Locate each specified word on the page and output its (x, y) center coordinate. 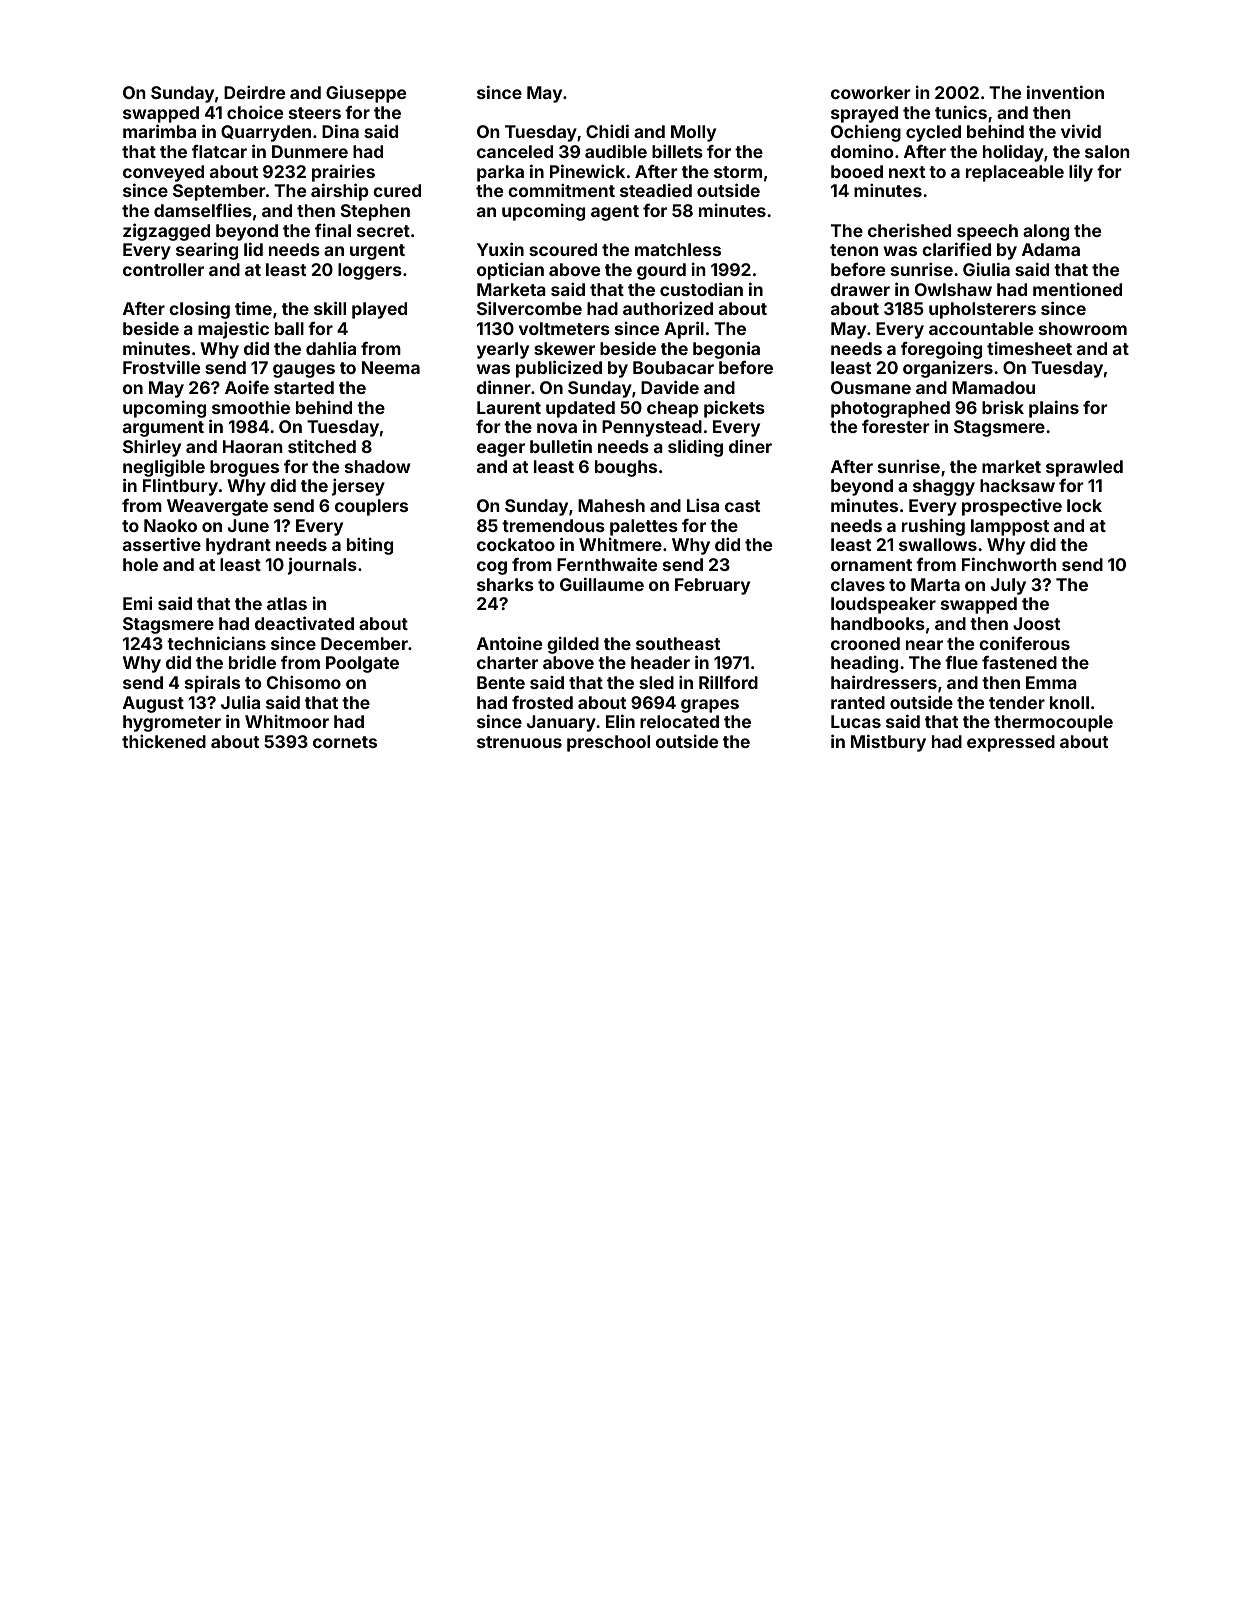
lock (1084, 505)
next (907, 172)
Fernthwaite (607, 564)
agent (615, 213)
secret (383, 231)
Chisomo (304, 682)
